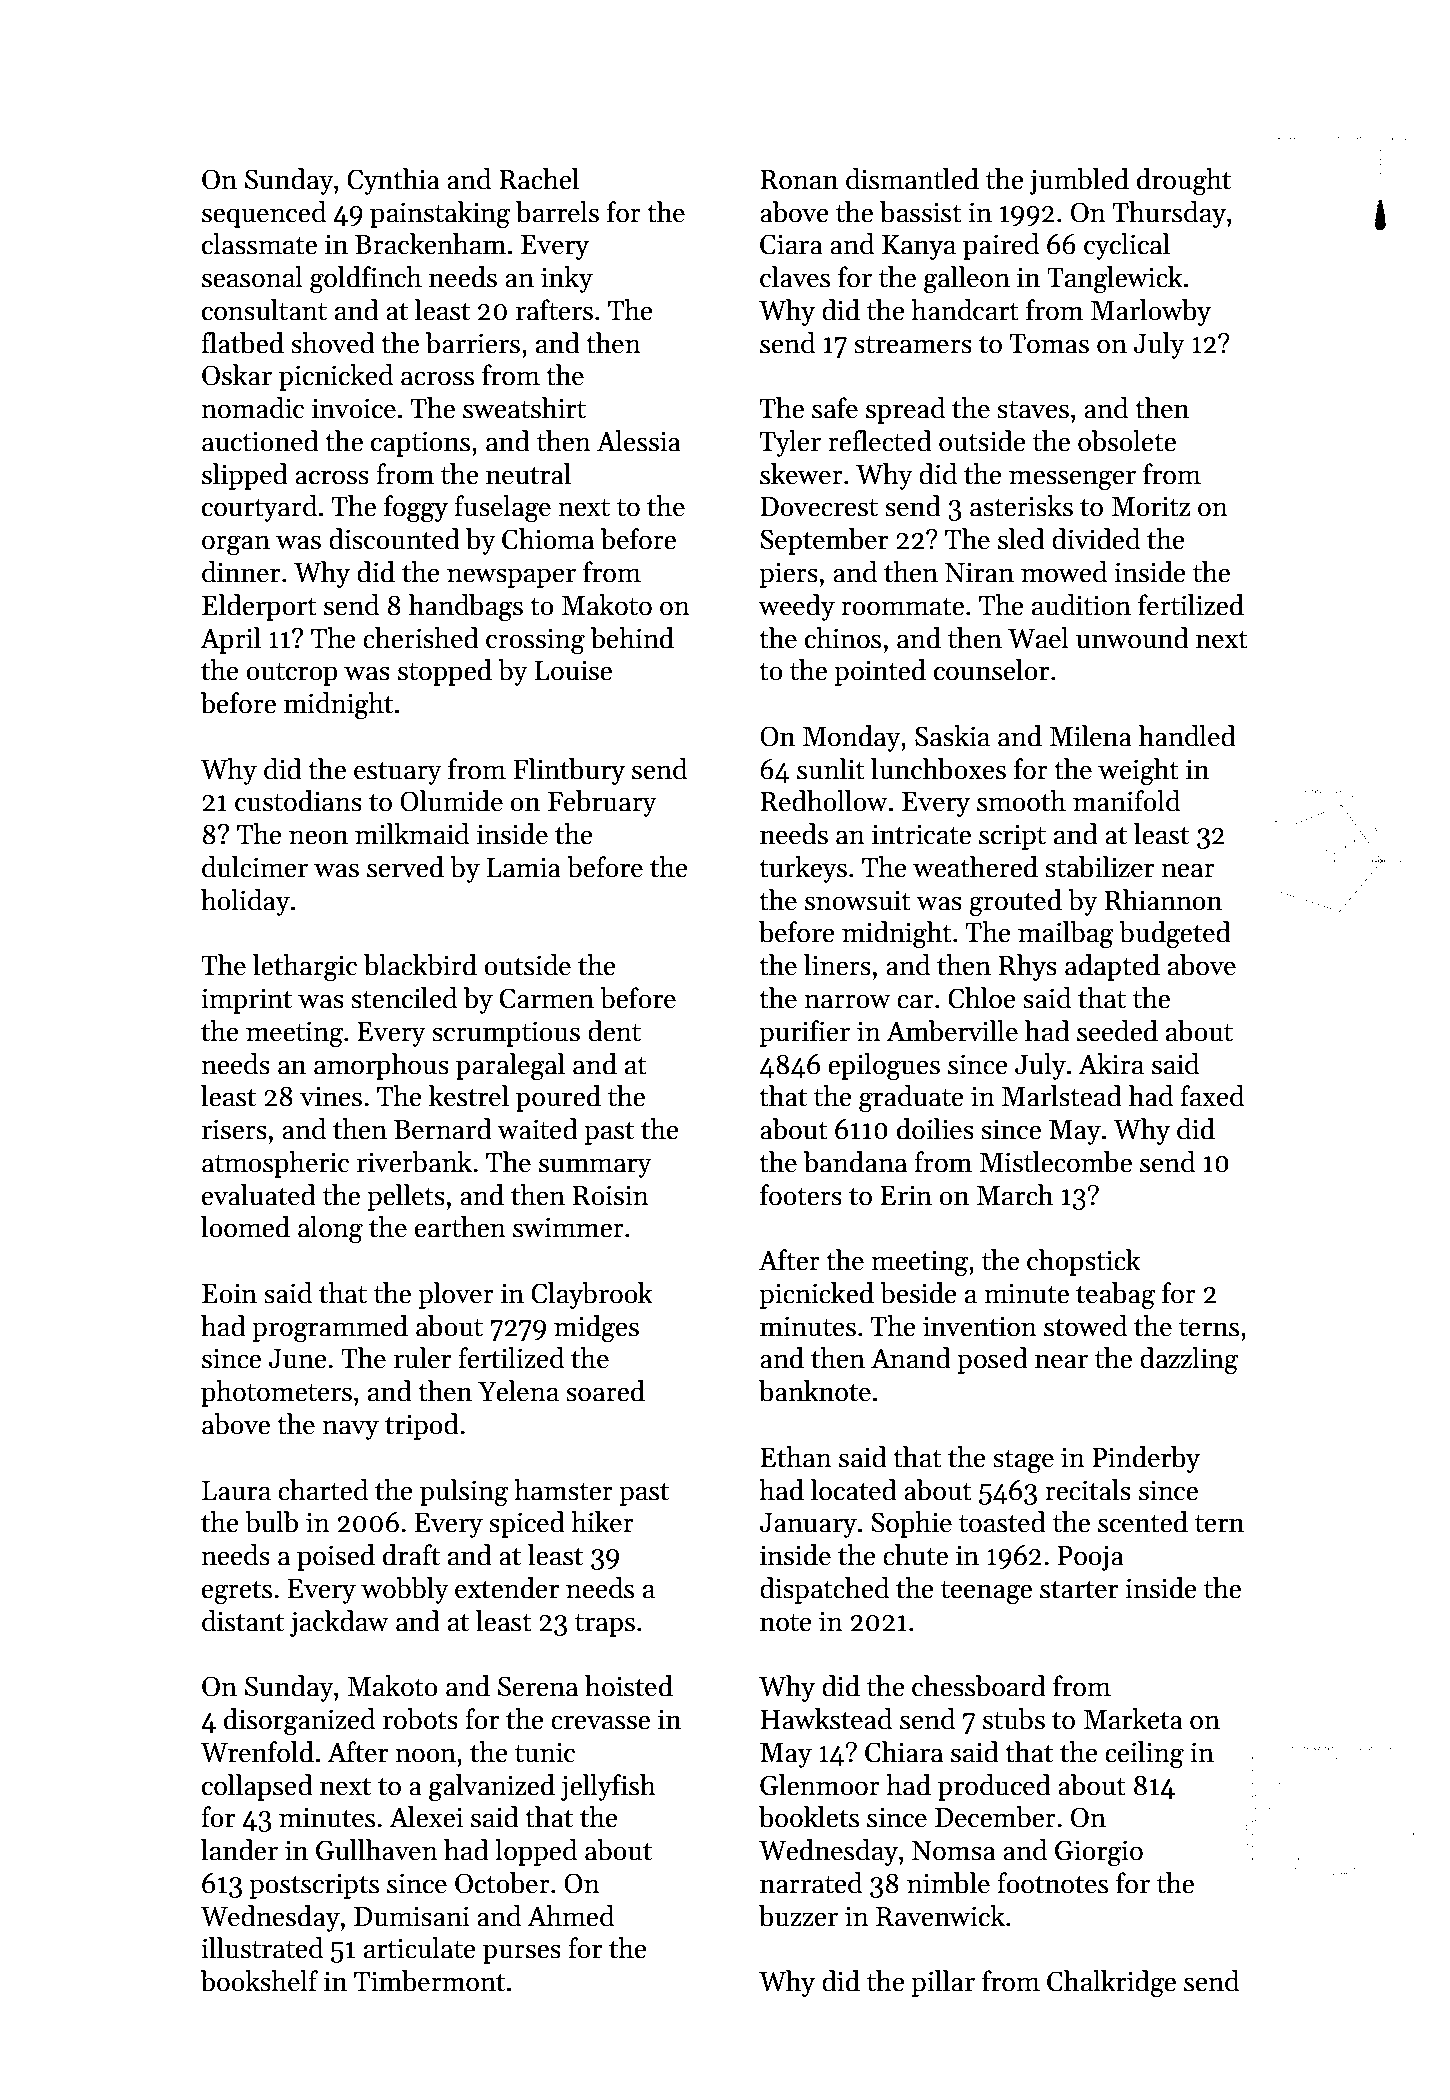  What do you see at coordinates (1021, 801) in the image?
I see `smooth` at bounding box center [1021, 801].
